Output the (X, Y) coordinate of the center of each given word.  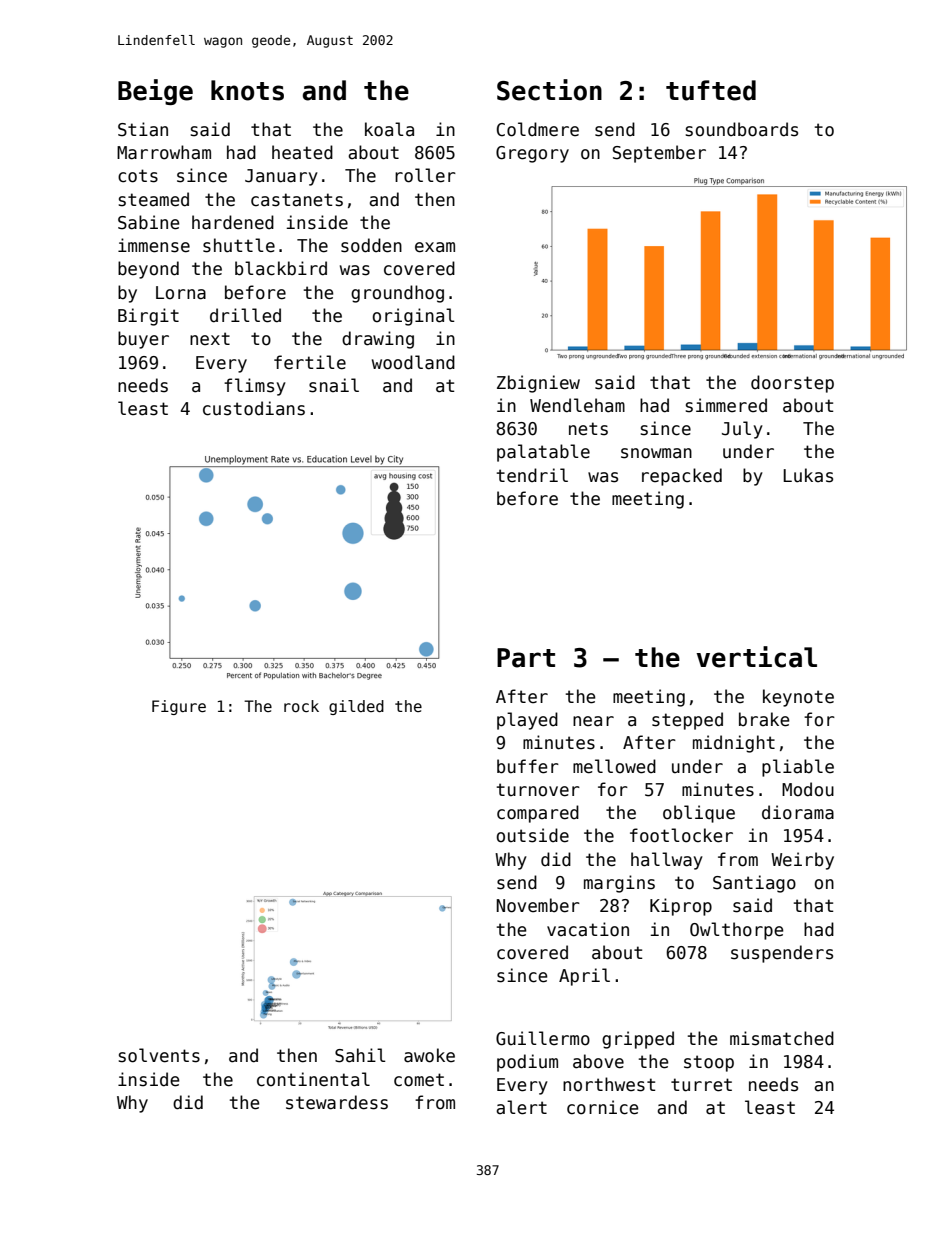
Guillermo (543, 1038)
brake (764, 719)
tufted (711, 90)
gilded (356, 707)
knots (247, 90)
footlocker (681, 835)
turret (701, 1085)
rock (301, 706)
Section (549, 90)
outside (533, 835)
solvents (159, 1055)
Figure (179, 707)
